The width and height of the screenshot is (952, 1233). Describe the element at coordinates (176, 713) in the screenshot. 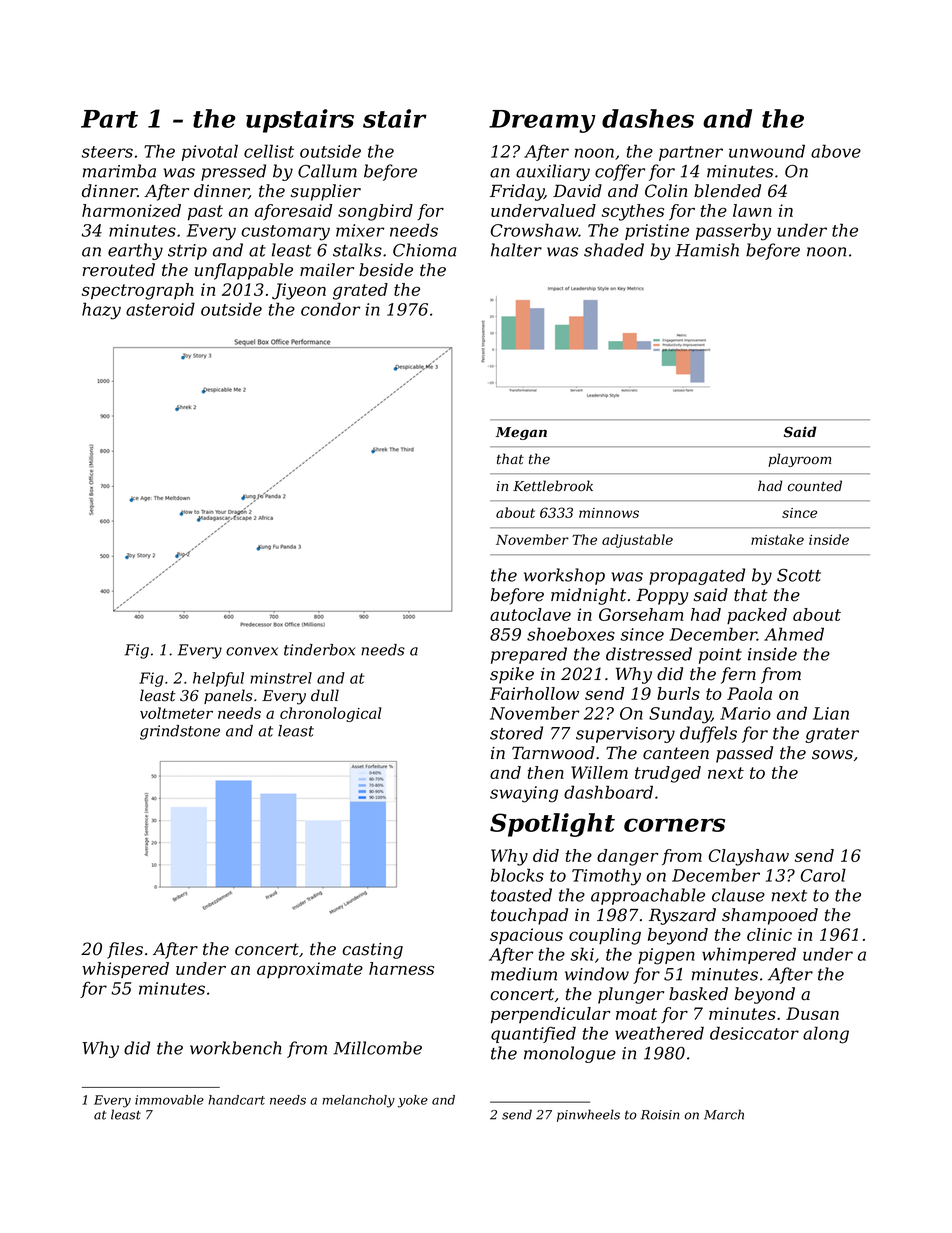

I see `voltmeter` at that location.
